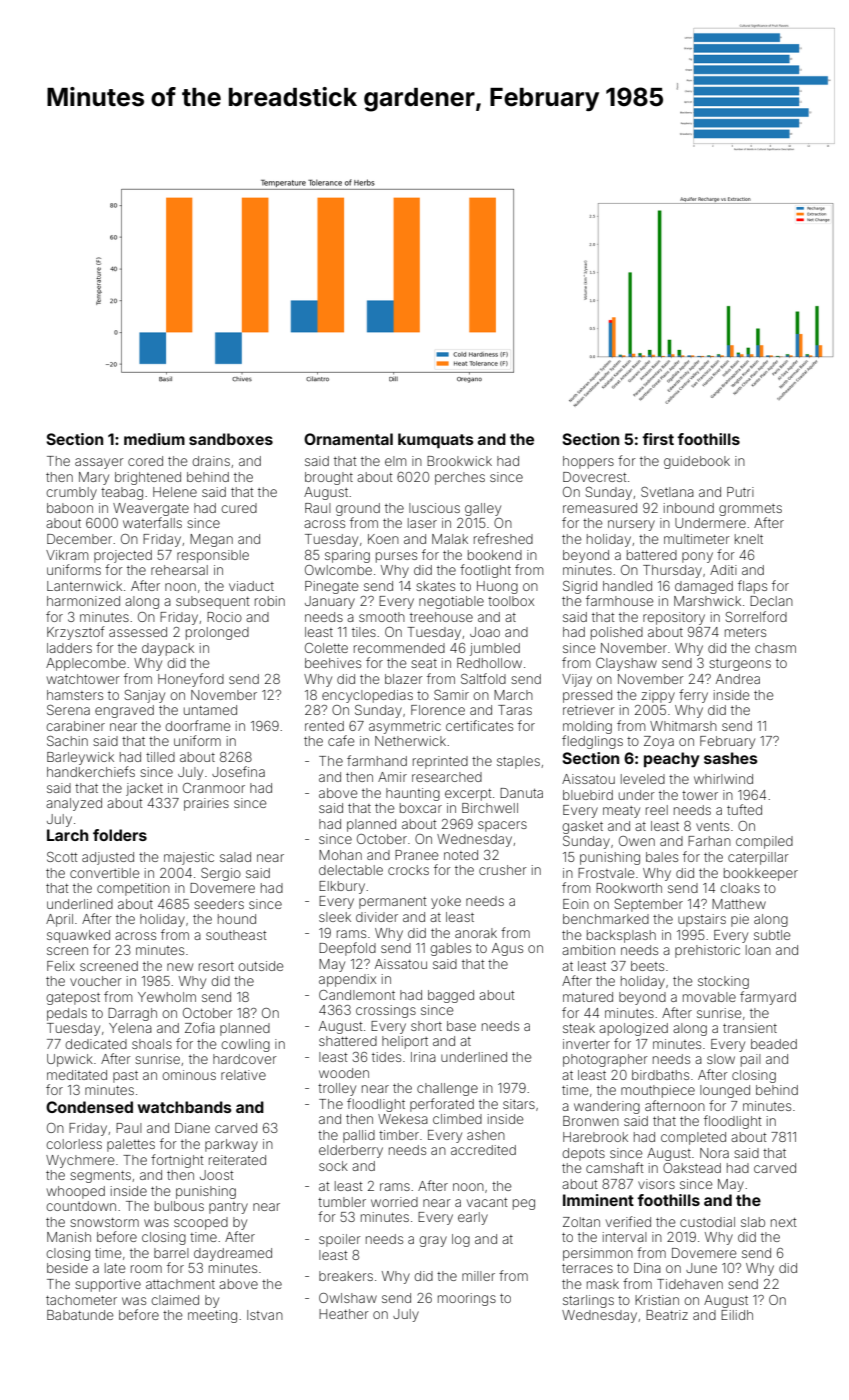  What do you see at coordinates (658, 439) in the screenshot?
I see `first` at bounding box center [658, 439].
